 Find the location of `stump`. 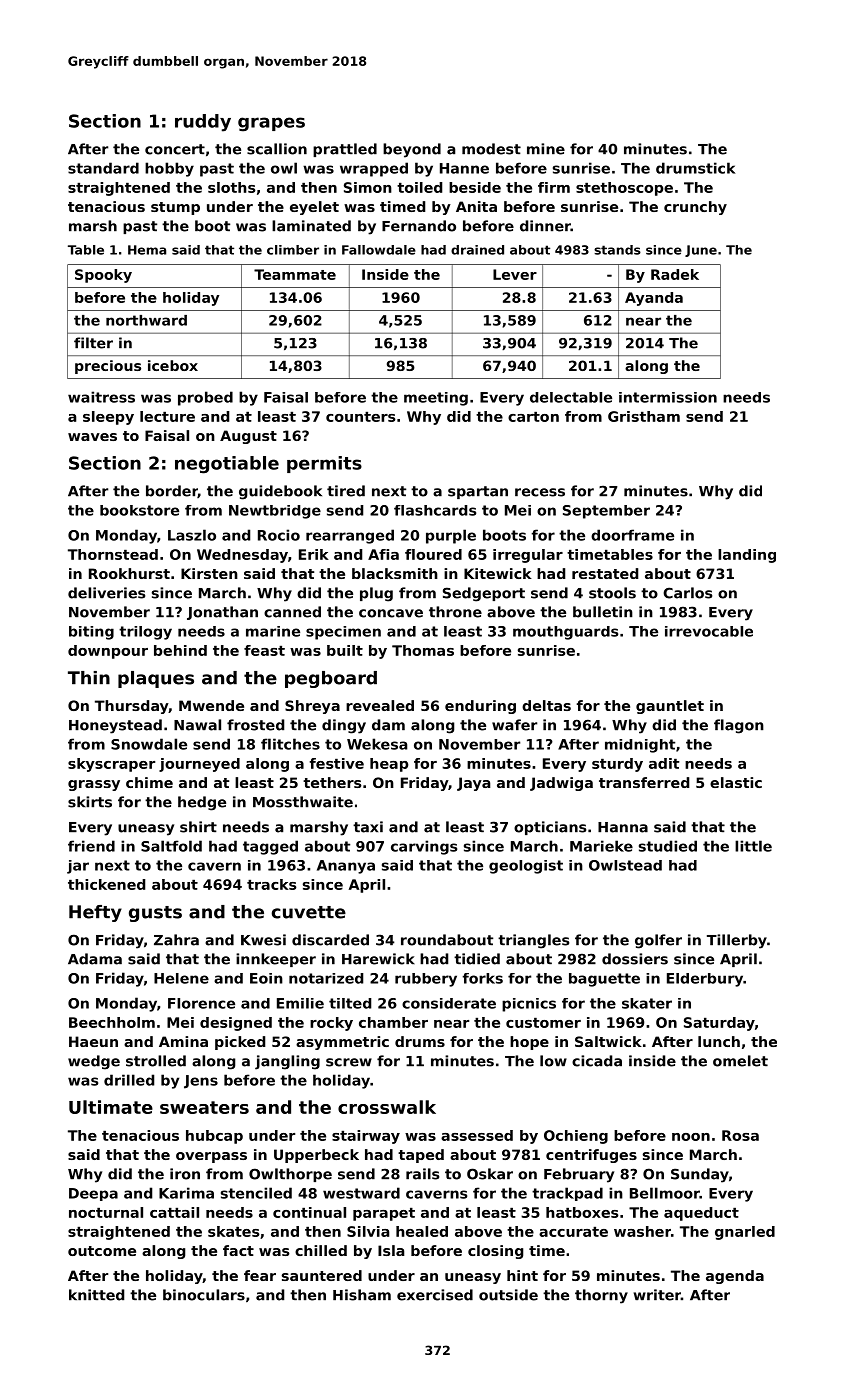

stump is located at coordinates (175, 208).
